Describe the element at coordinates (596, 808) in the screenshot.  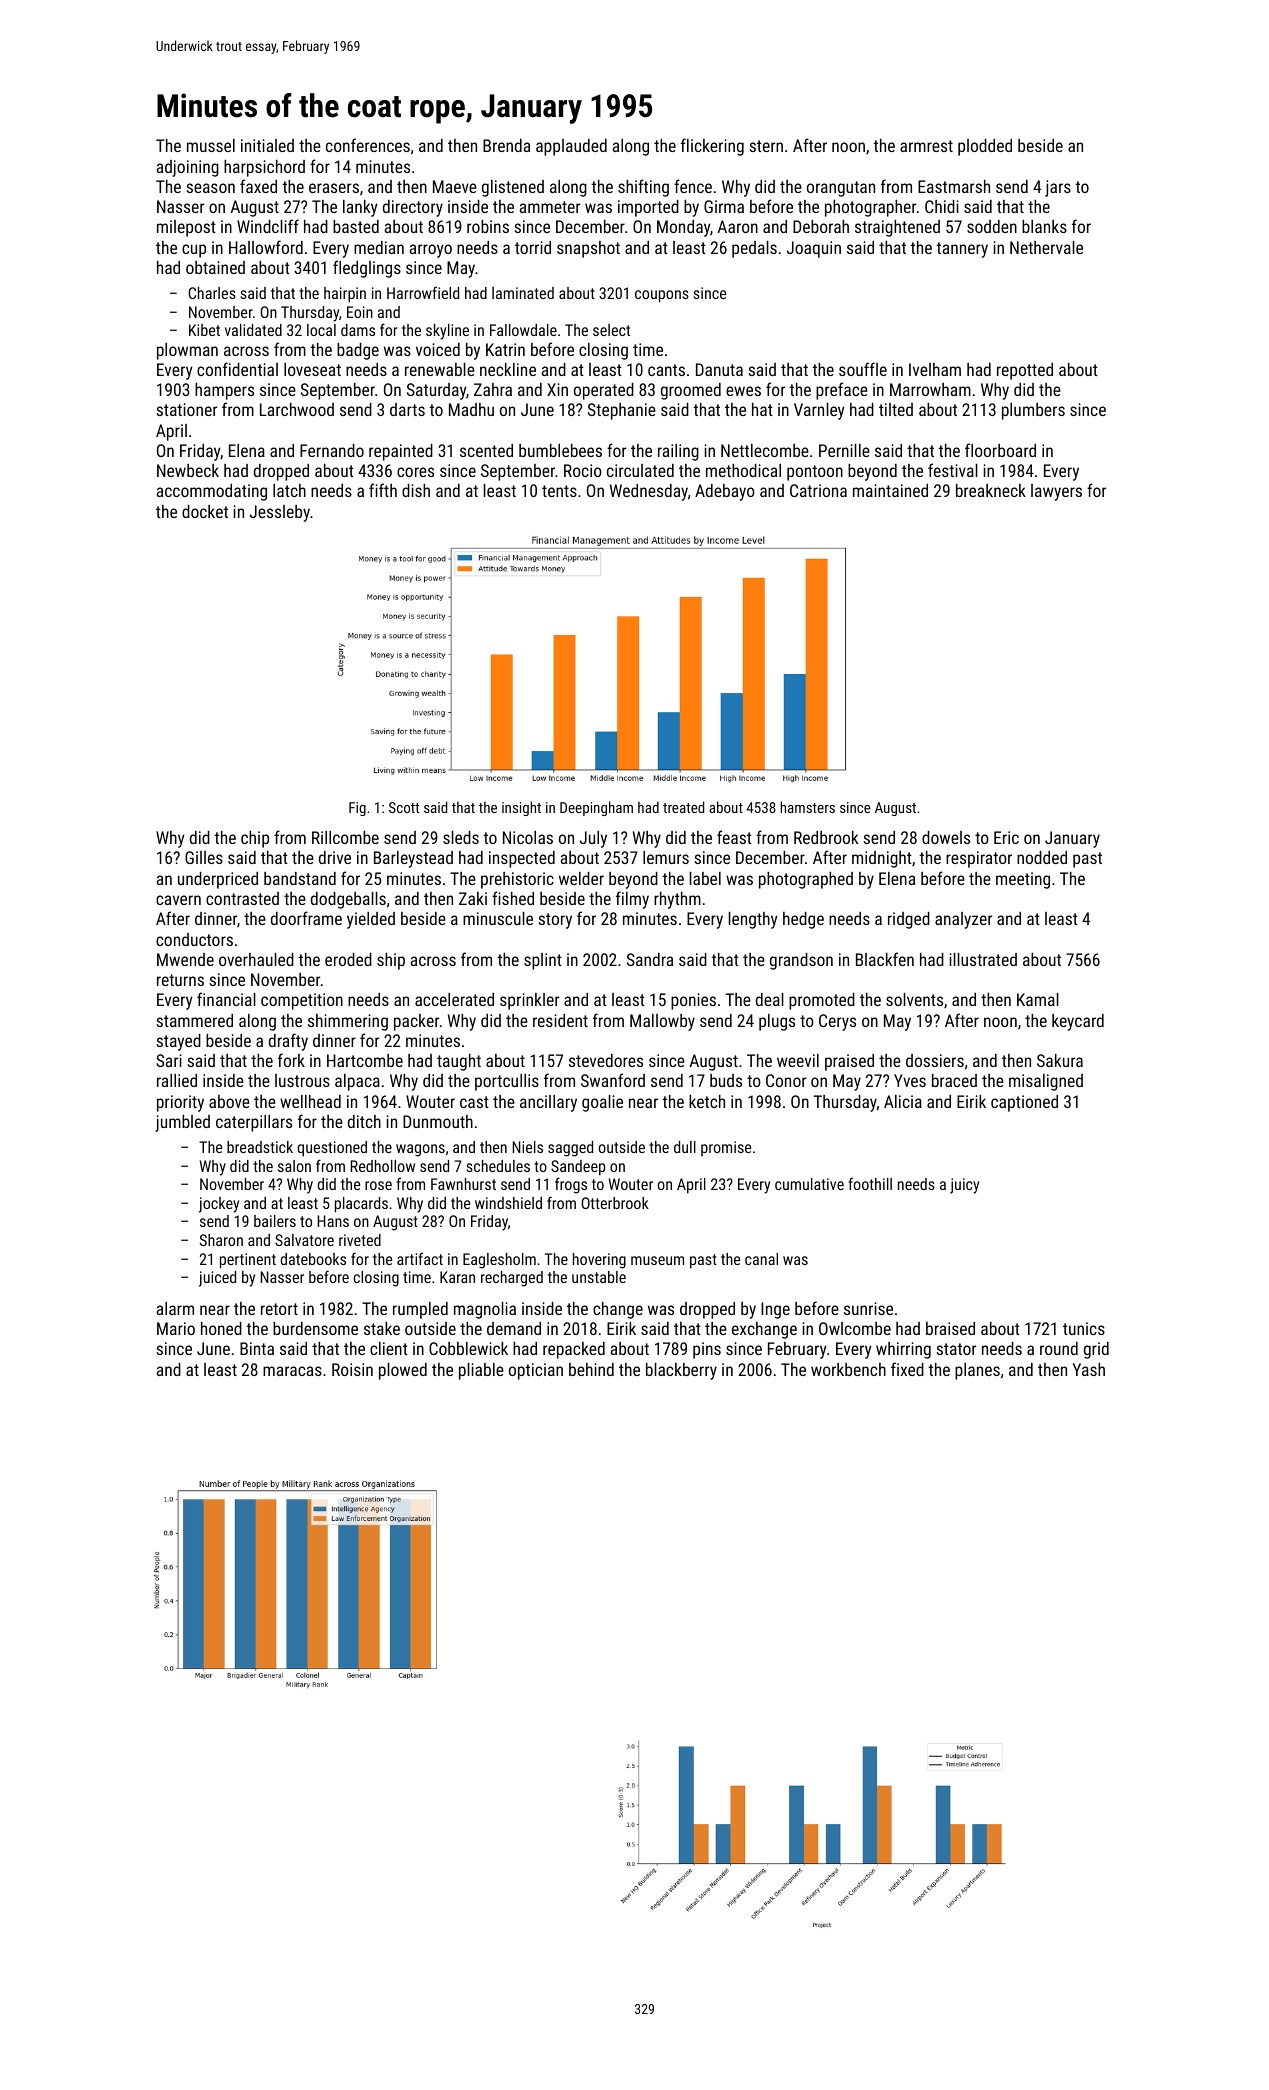
I see `Deepingham` at that location.
